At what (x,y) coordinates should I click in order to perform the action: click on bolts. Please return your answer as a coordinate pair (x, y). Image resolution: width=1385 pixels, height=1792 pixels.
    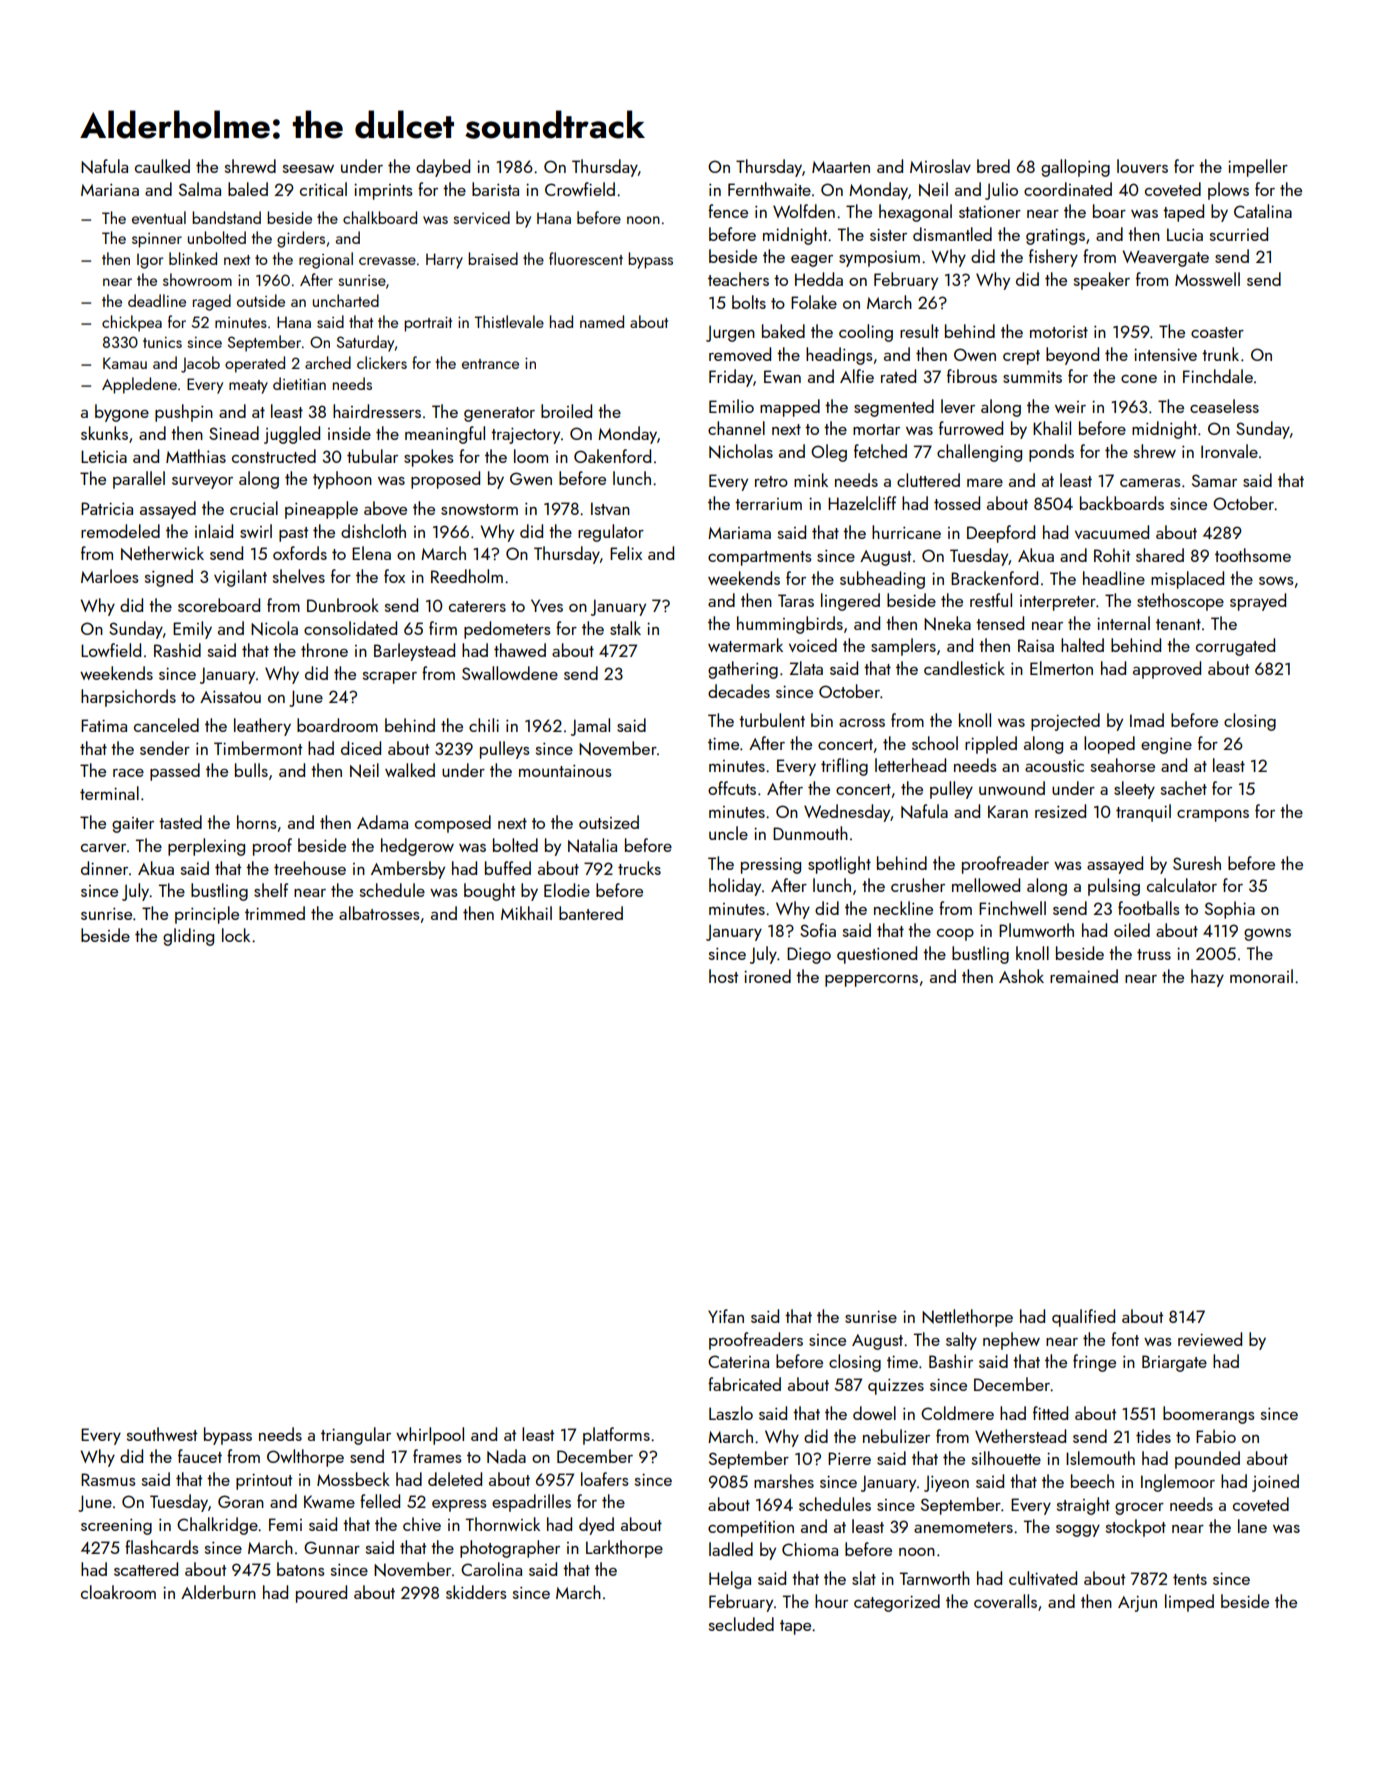
    Looking at the image, I should click on (749, 302).
